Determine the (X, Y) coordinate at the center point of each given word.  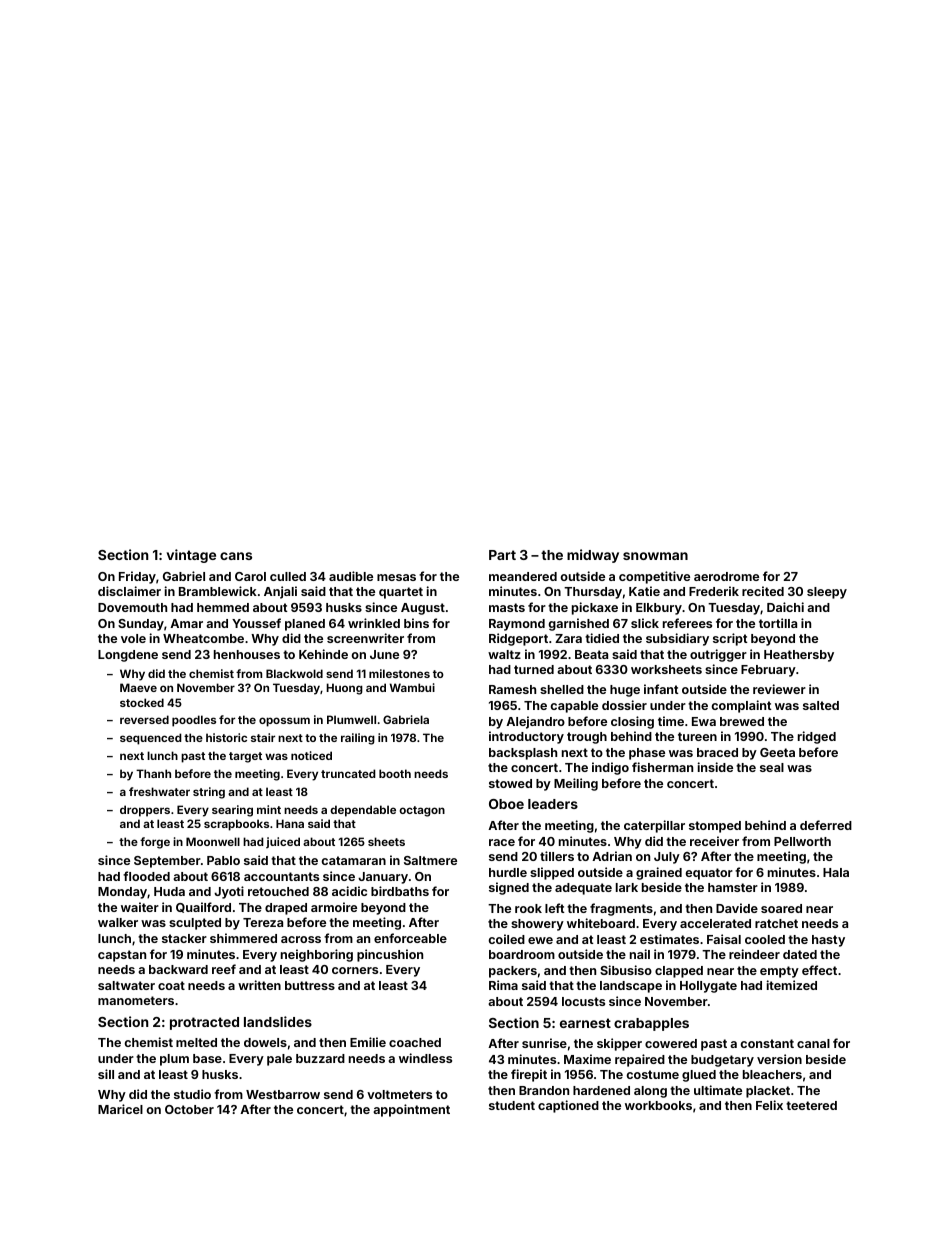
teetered (811, 1105)
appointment (411, 1110)
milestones (399, 673)
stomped (715, 827)
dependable (363, 811)
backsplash (523, 754)
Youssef (256, 623)
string (209, 793)
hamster (733, 887)
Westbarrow (283, 1094)
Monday (122, 893)
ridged (817, 737)
